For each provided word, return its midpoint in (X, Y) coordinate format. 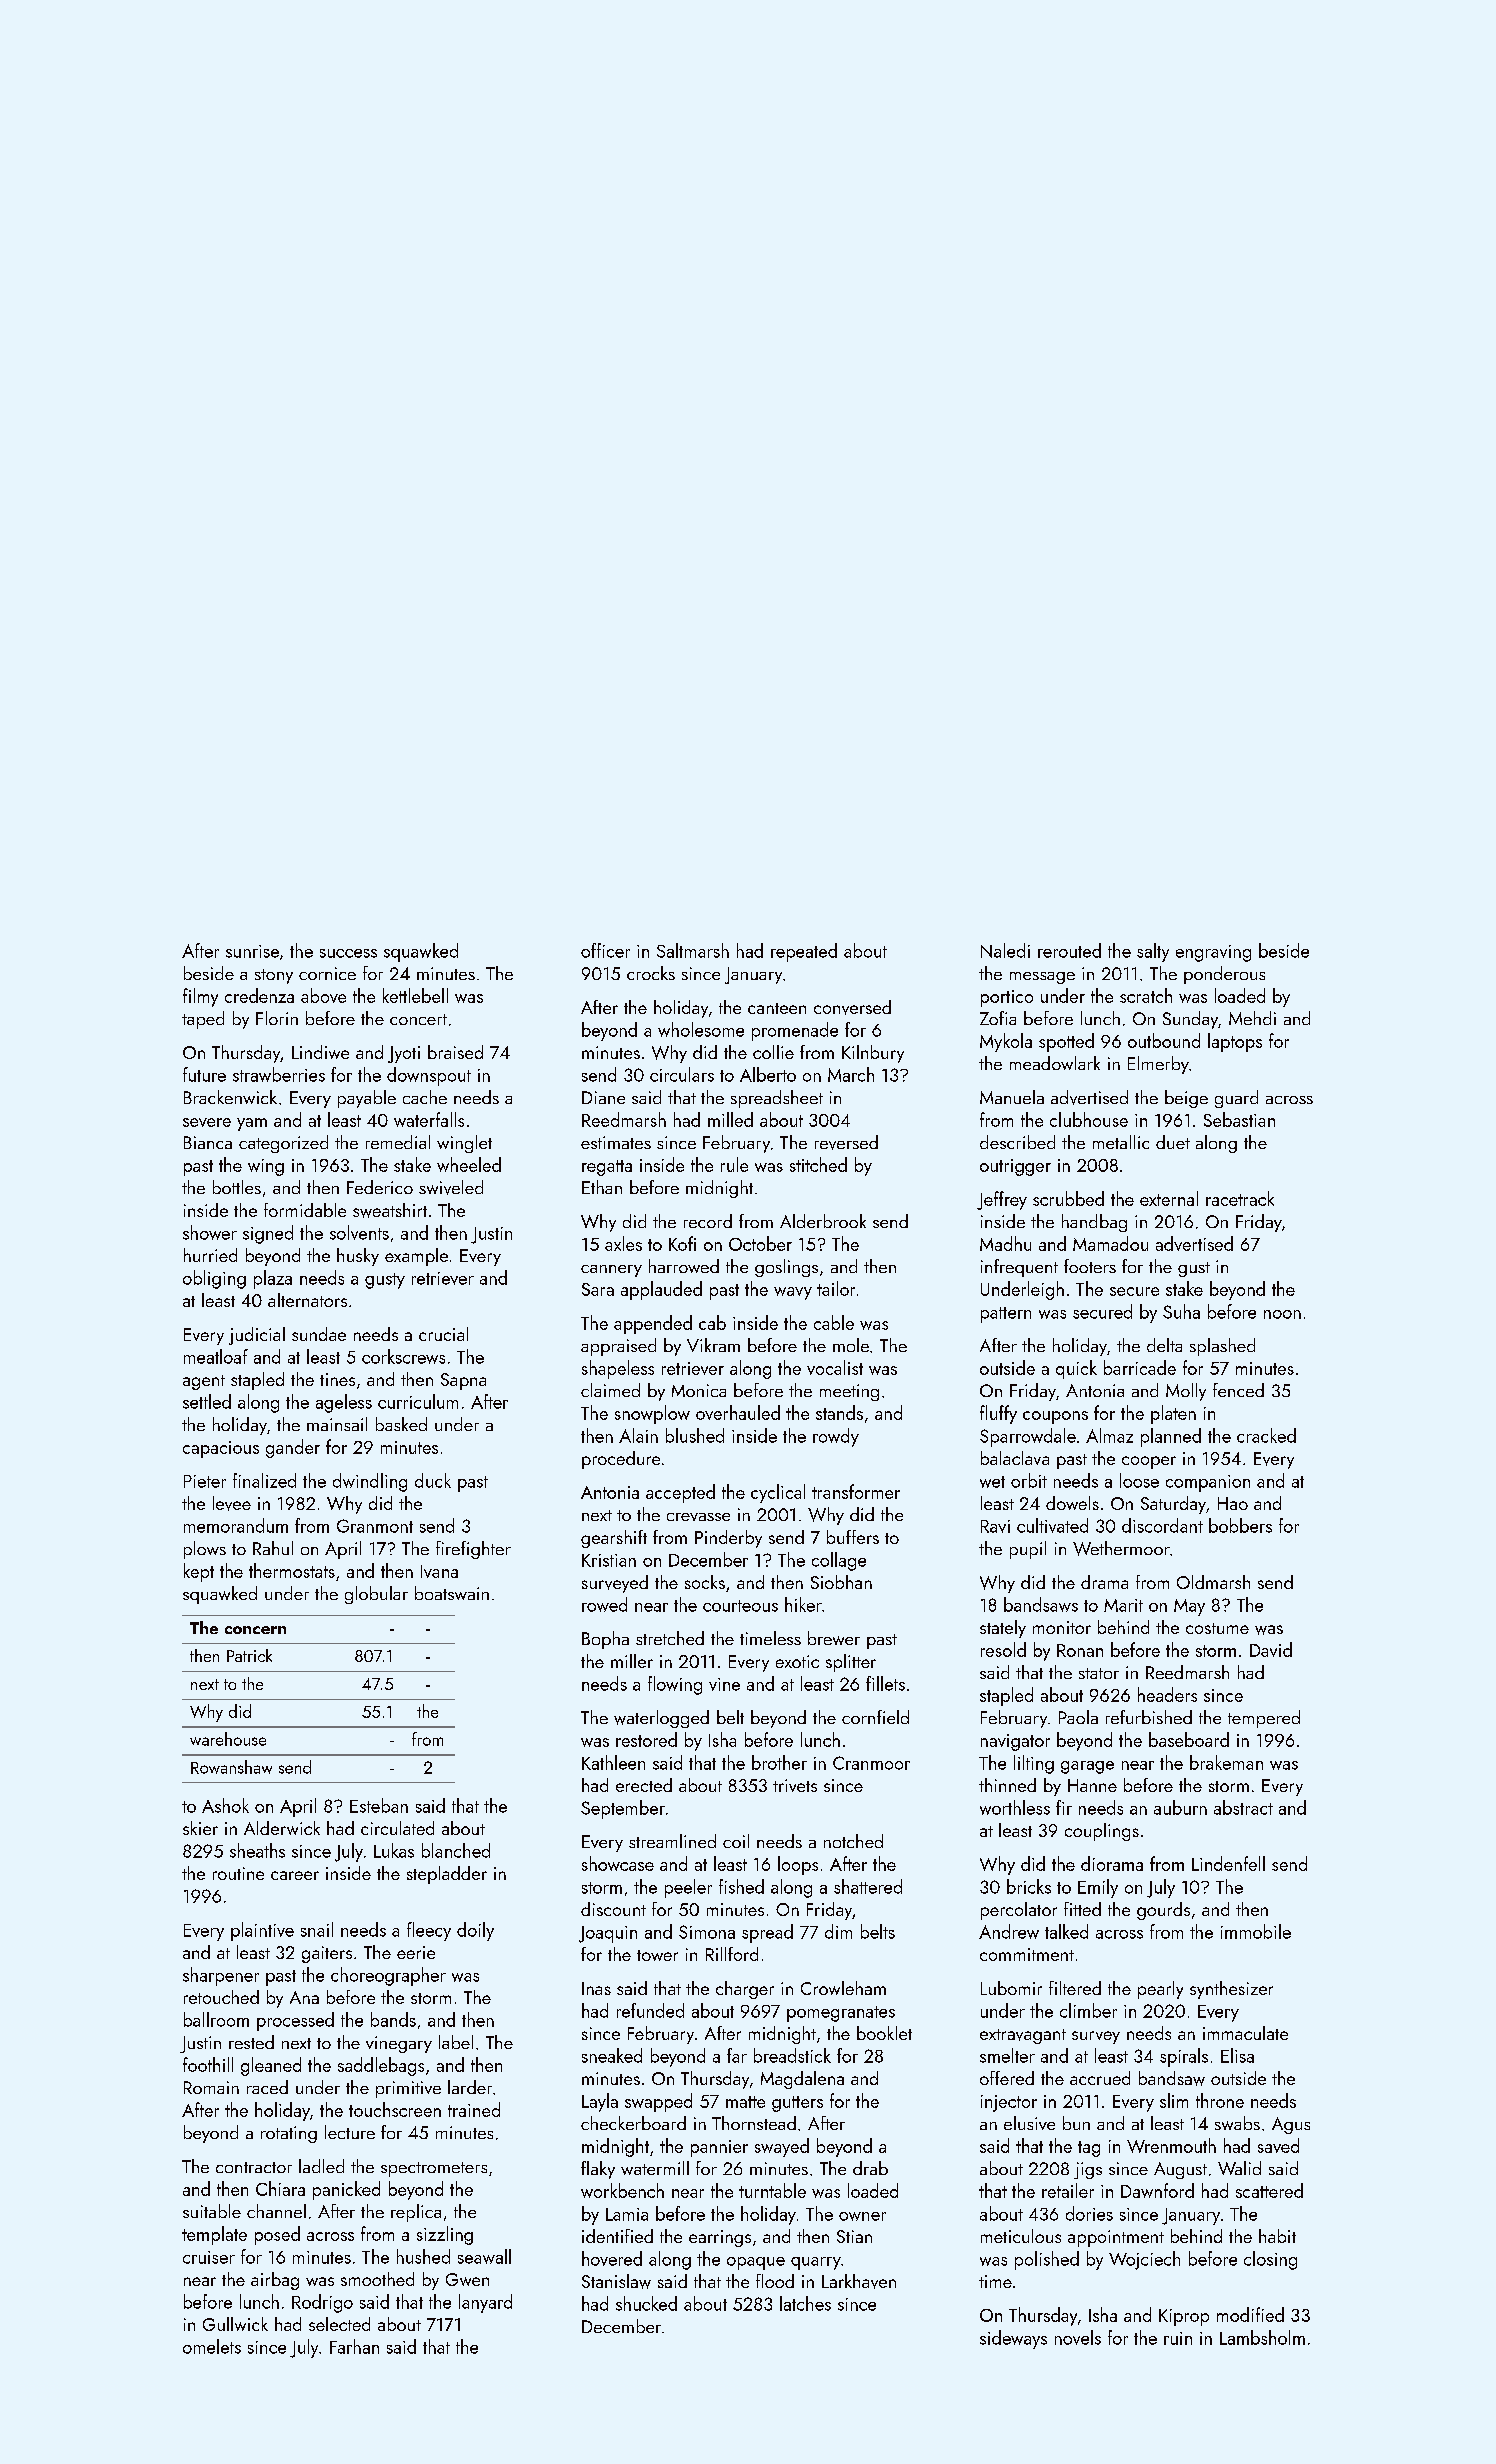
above (323, 995)
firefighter (473, 1550)
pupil (1028, 1550)
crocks (651, 973)
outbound (1164, 1040)
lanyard (485, 2303)
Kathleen (613, 1762)
